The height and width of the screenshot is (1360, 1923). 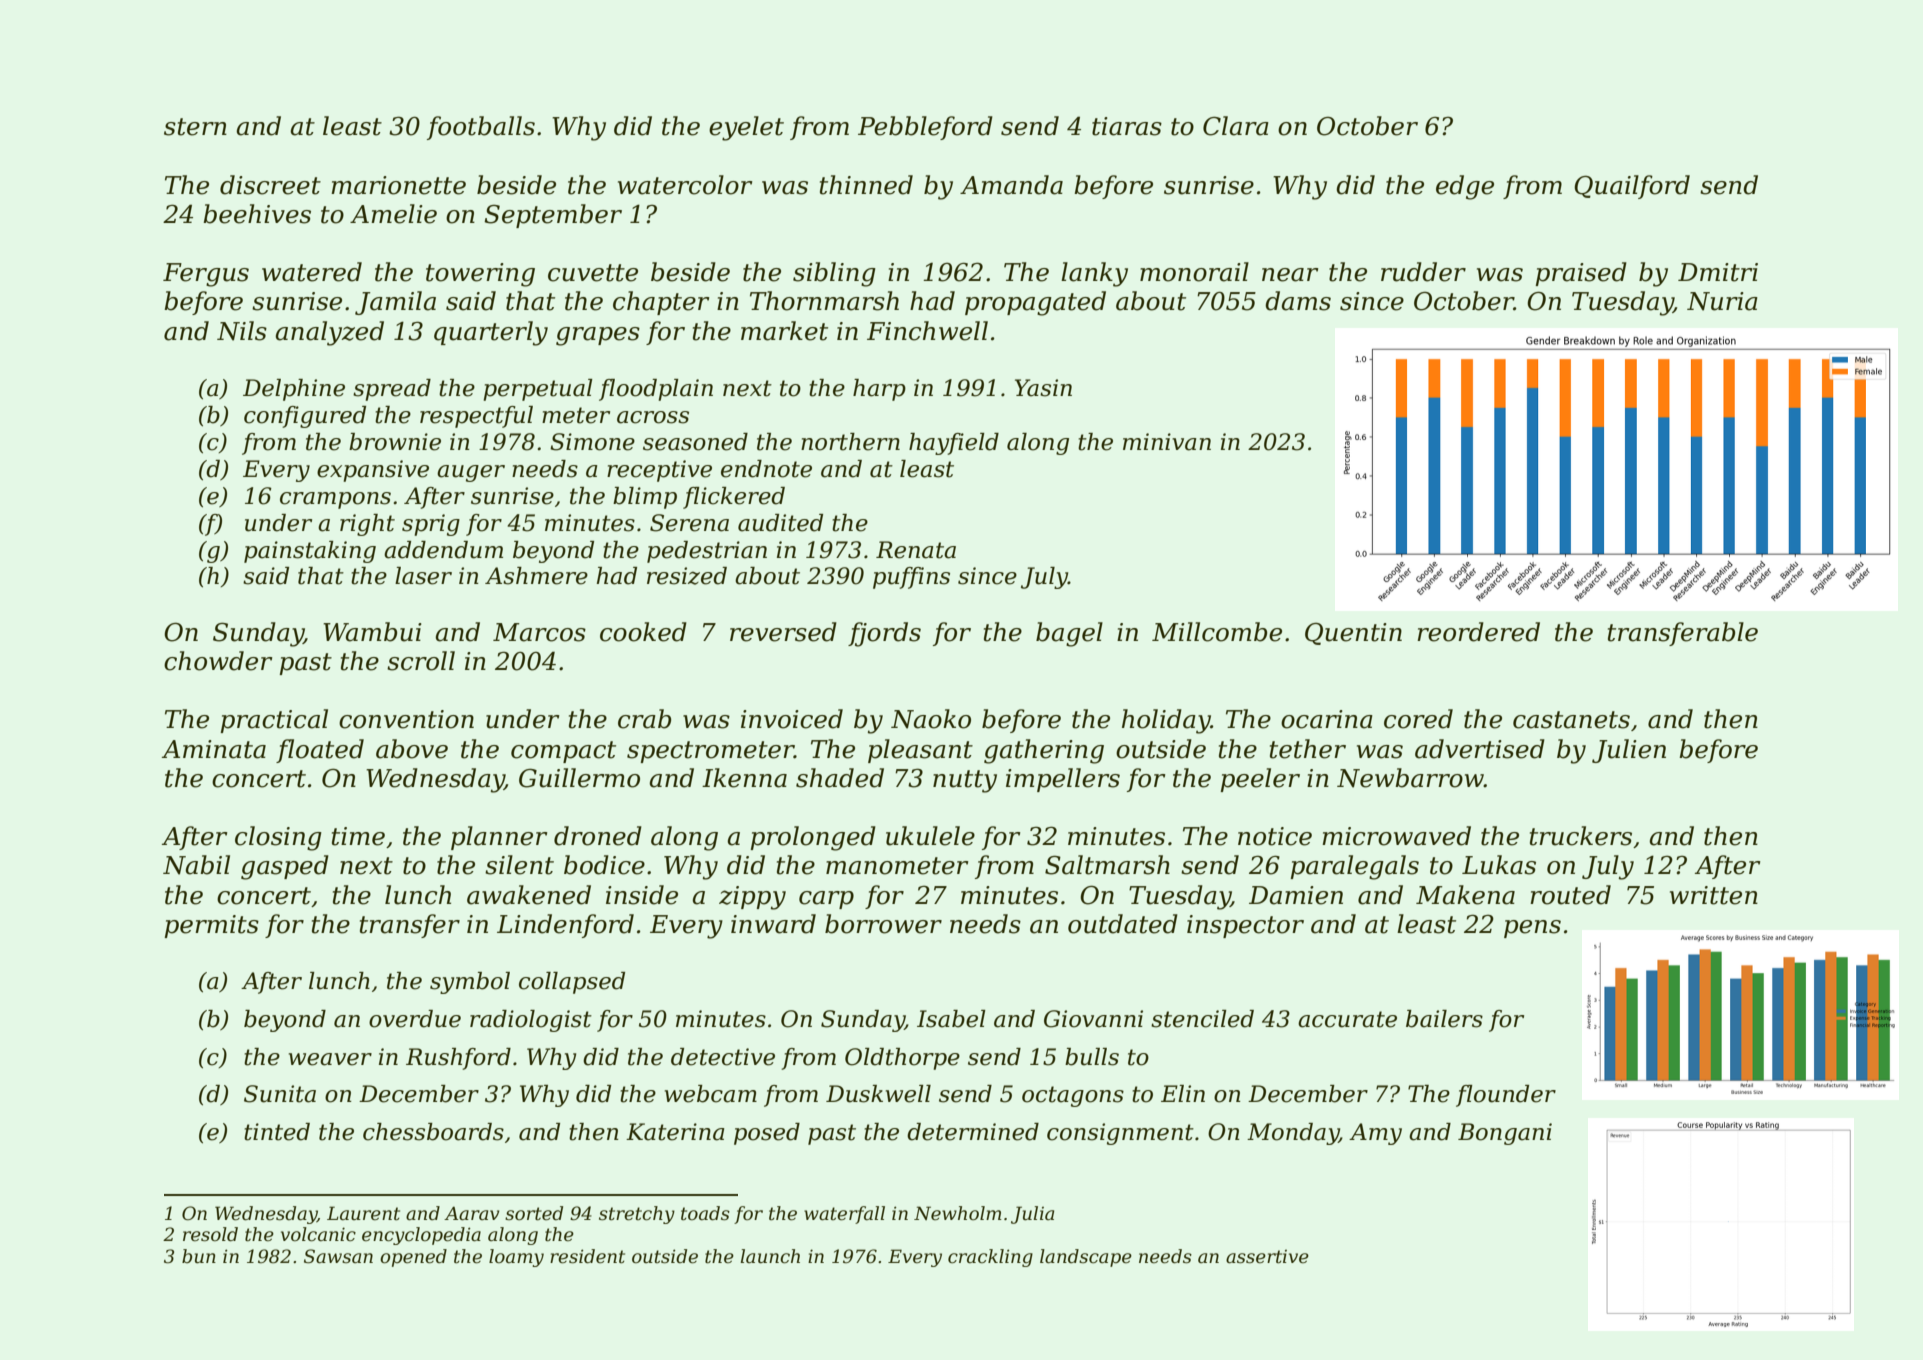 I want to click on crackling, so click(x=990, y=1258).
